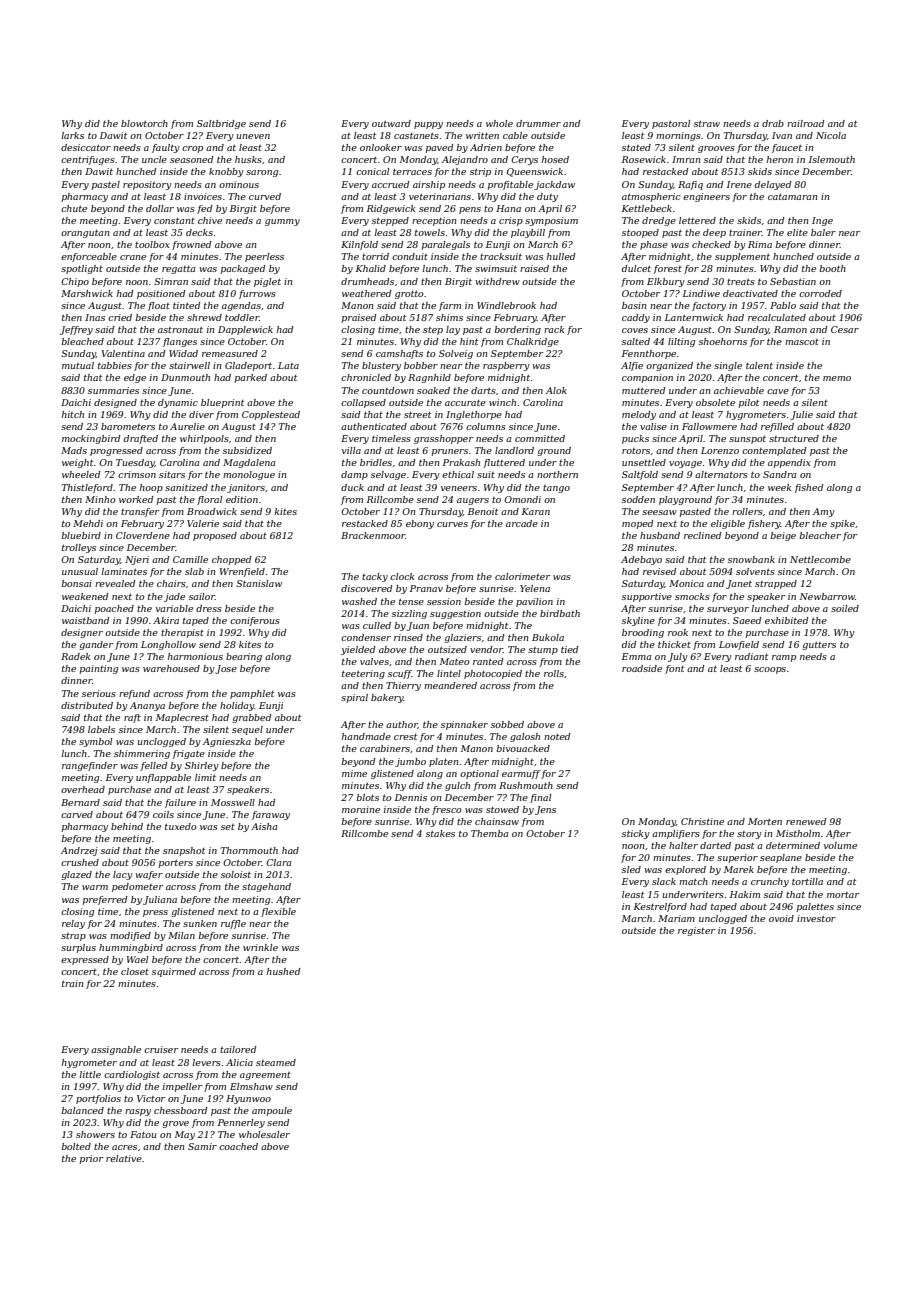  Describe the element at coordinates (678, 136) in the screenshot. I see `mornings` at that location.
